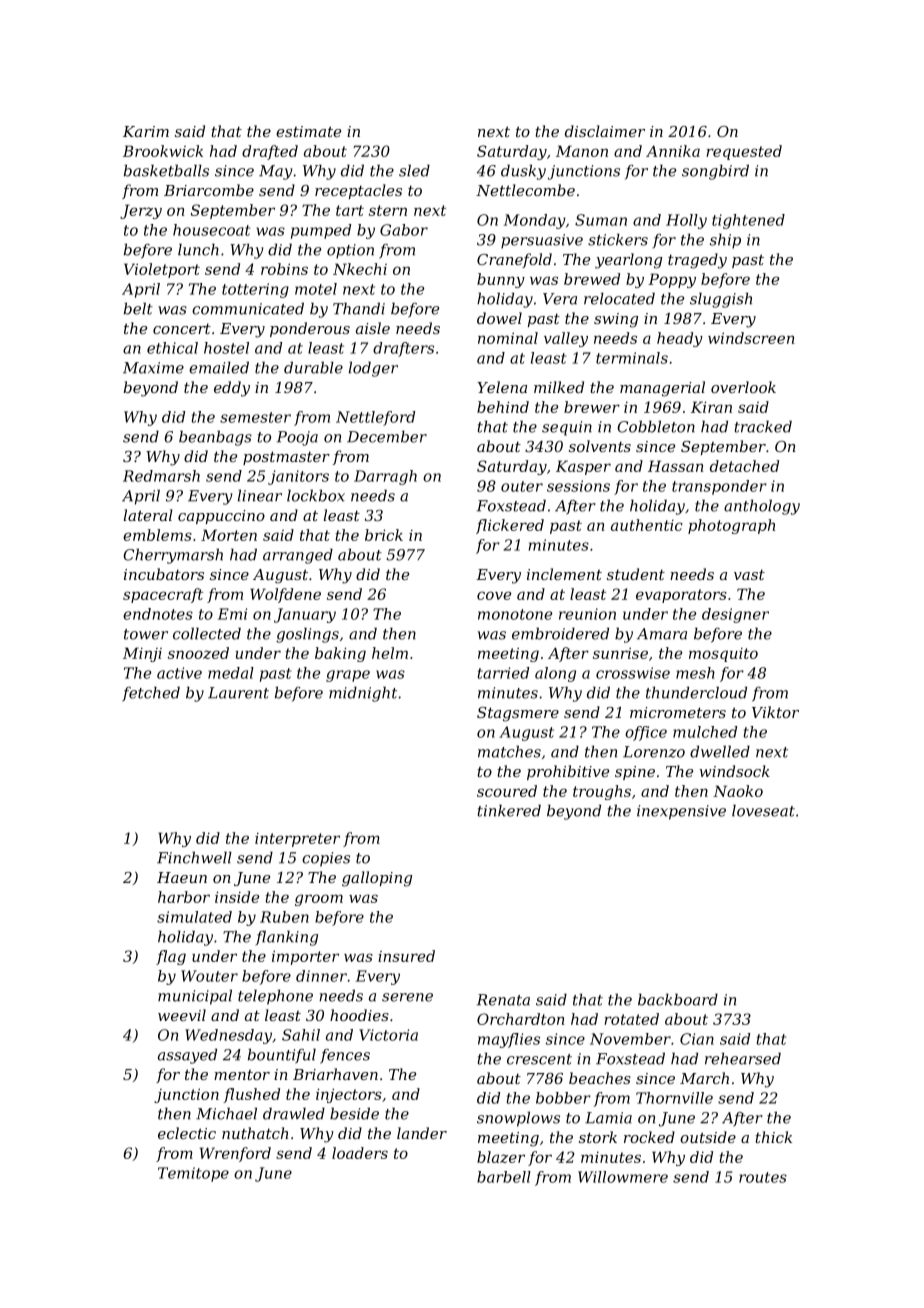 The width and height of the image is (924, 1308). What do you see at coordinates (697, 261) in the image?
I see `tragedy` at bounding box center [697, 261].
